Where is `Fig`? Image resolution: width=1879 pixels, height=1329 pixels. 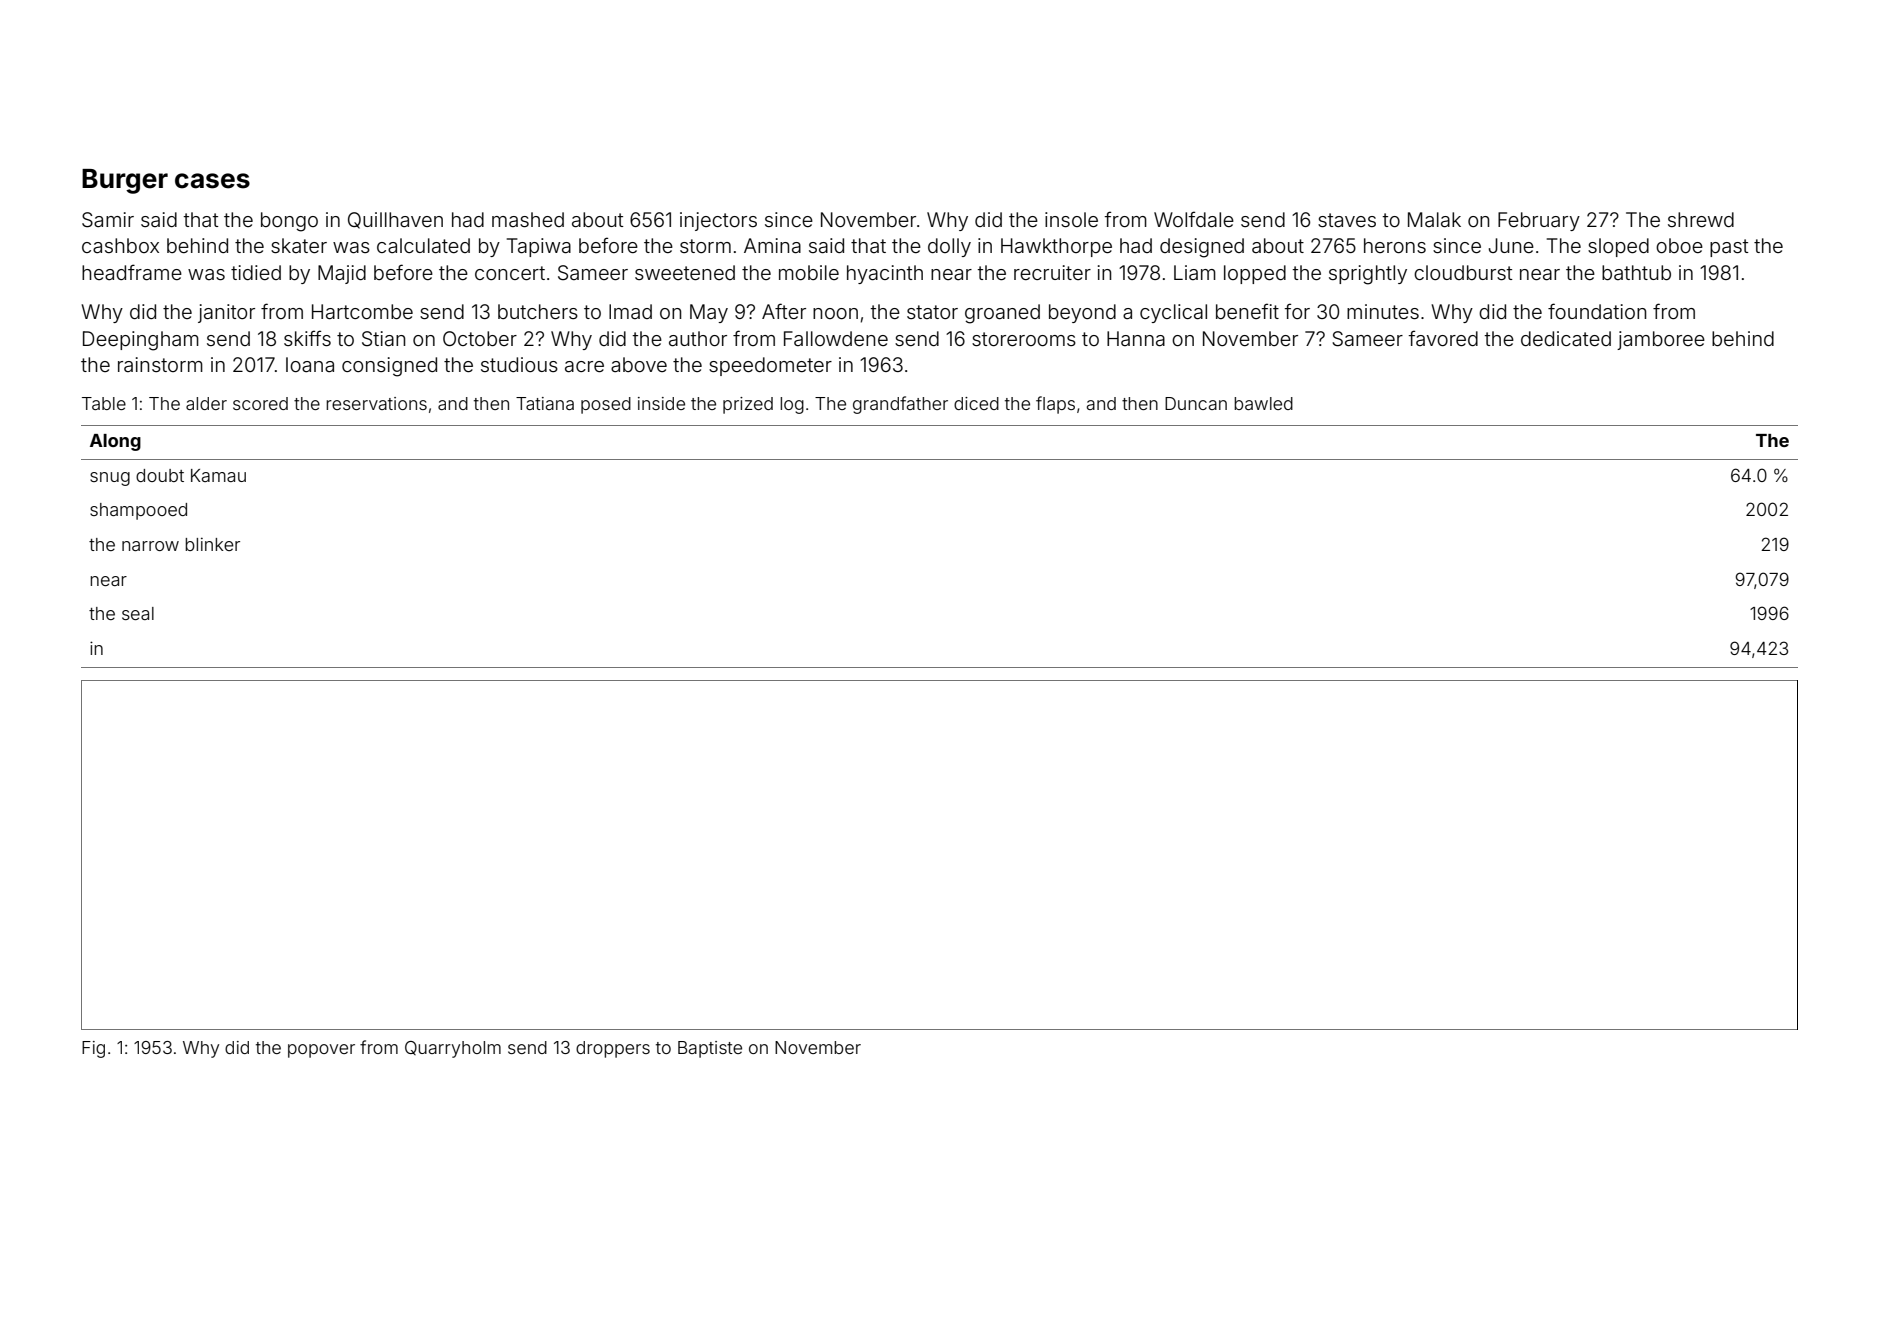 Fig is located at coordinates (93, 1049).
